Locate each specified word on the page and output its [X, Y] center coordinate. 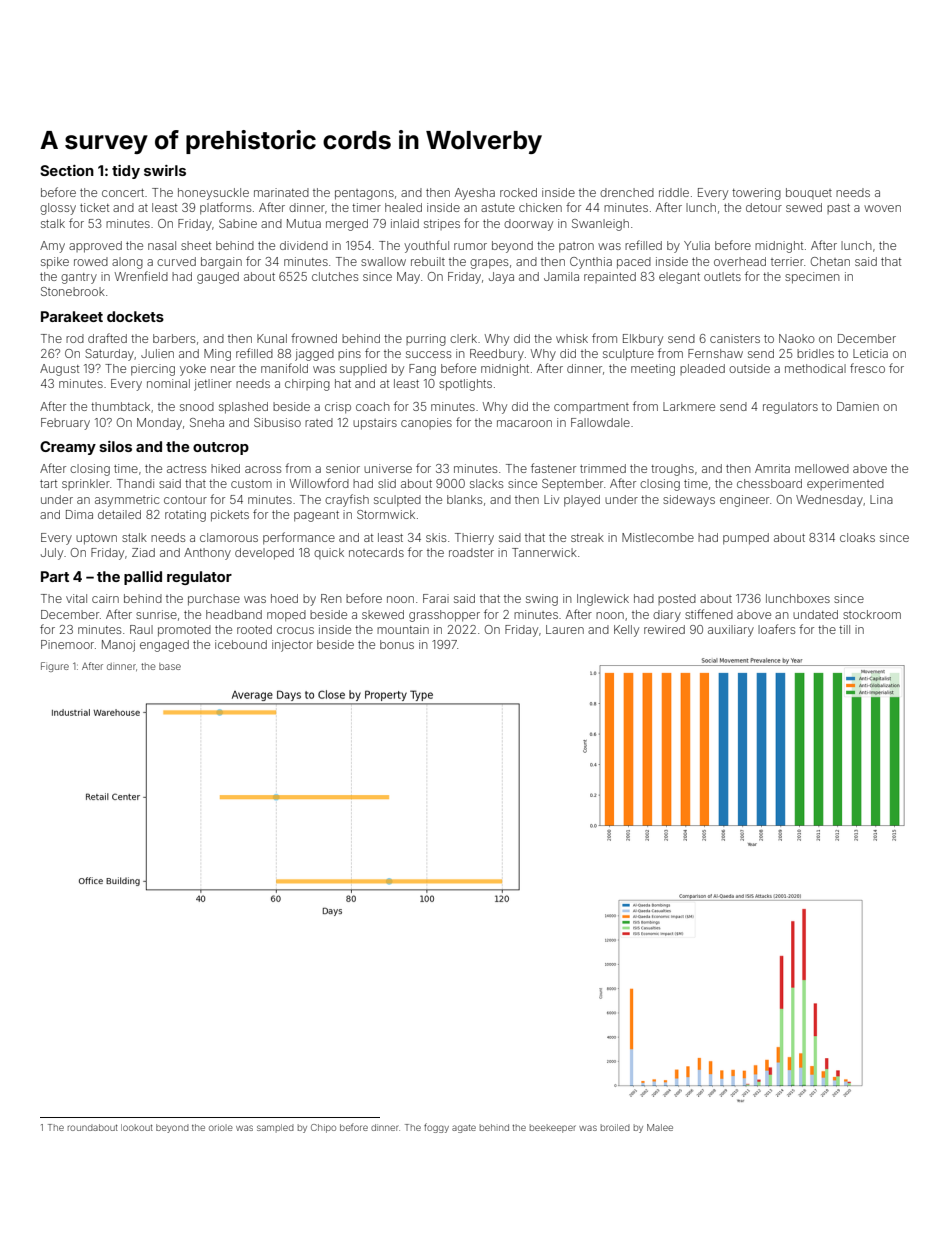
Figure [55, 667]
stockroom [872, 614]
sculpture [628, 355]
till [844, 629]
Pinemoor [67, 644]
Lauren [565, 629]
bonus [397, 644]
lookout [137, 1127]
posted [677, 599]
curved [176, 261]
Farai [436, 598]
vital [76, 598]
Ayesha [475, 194]
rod [75, 338]
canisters [735, 338]
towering [756, 194]
